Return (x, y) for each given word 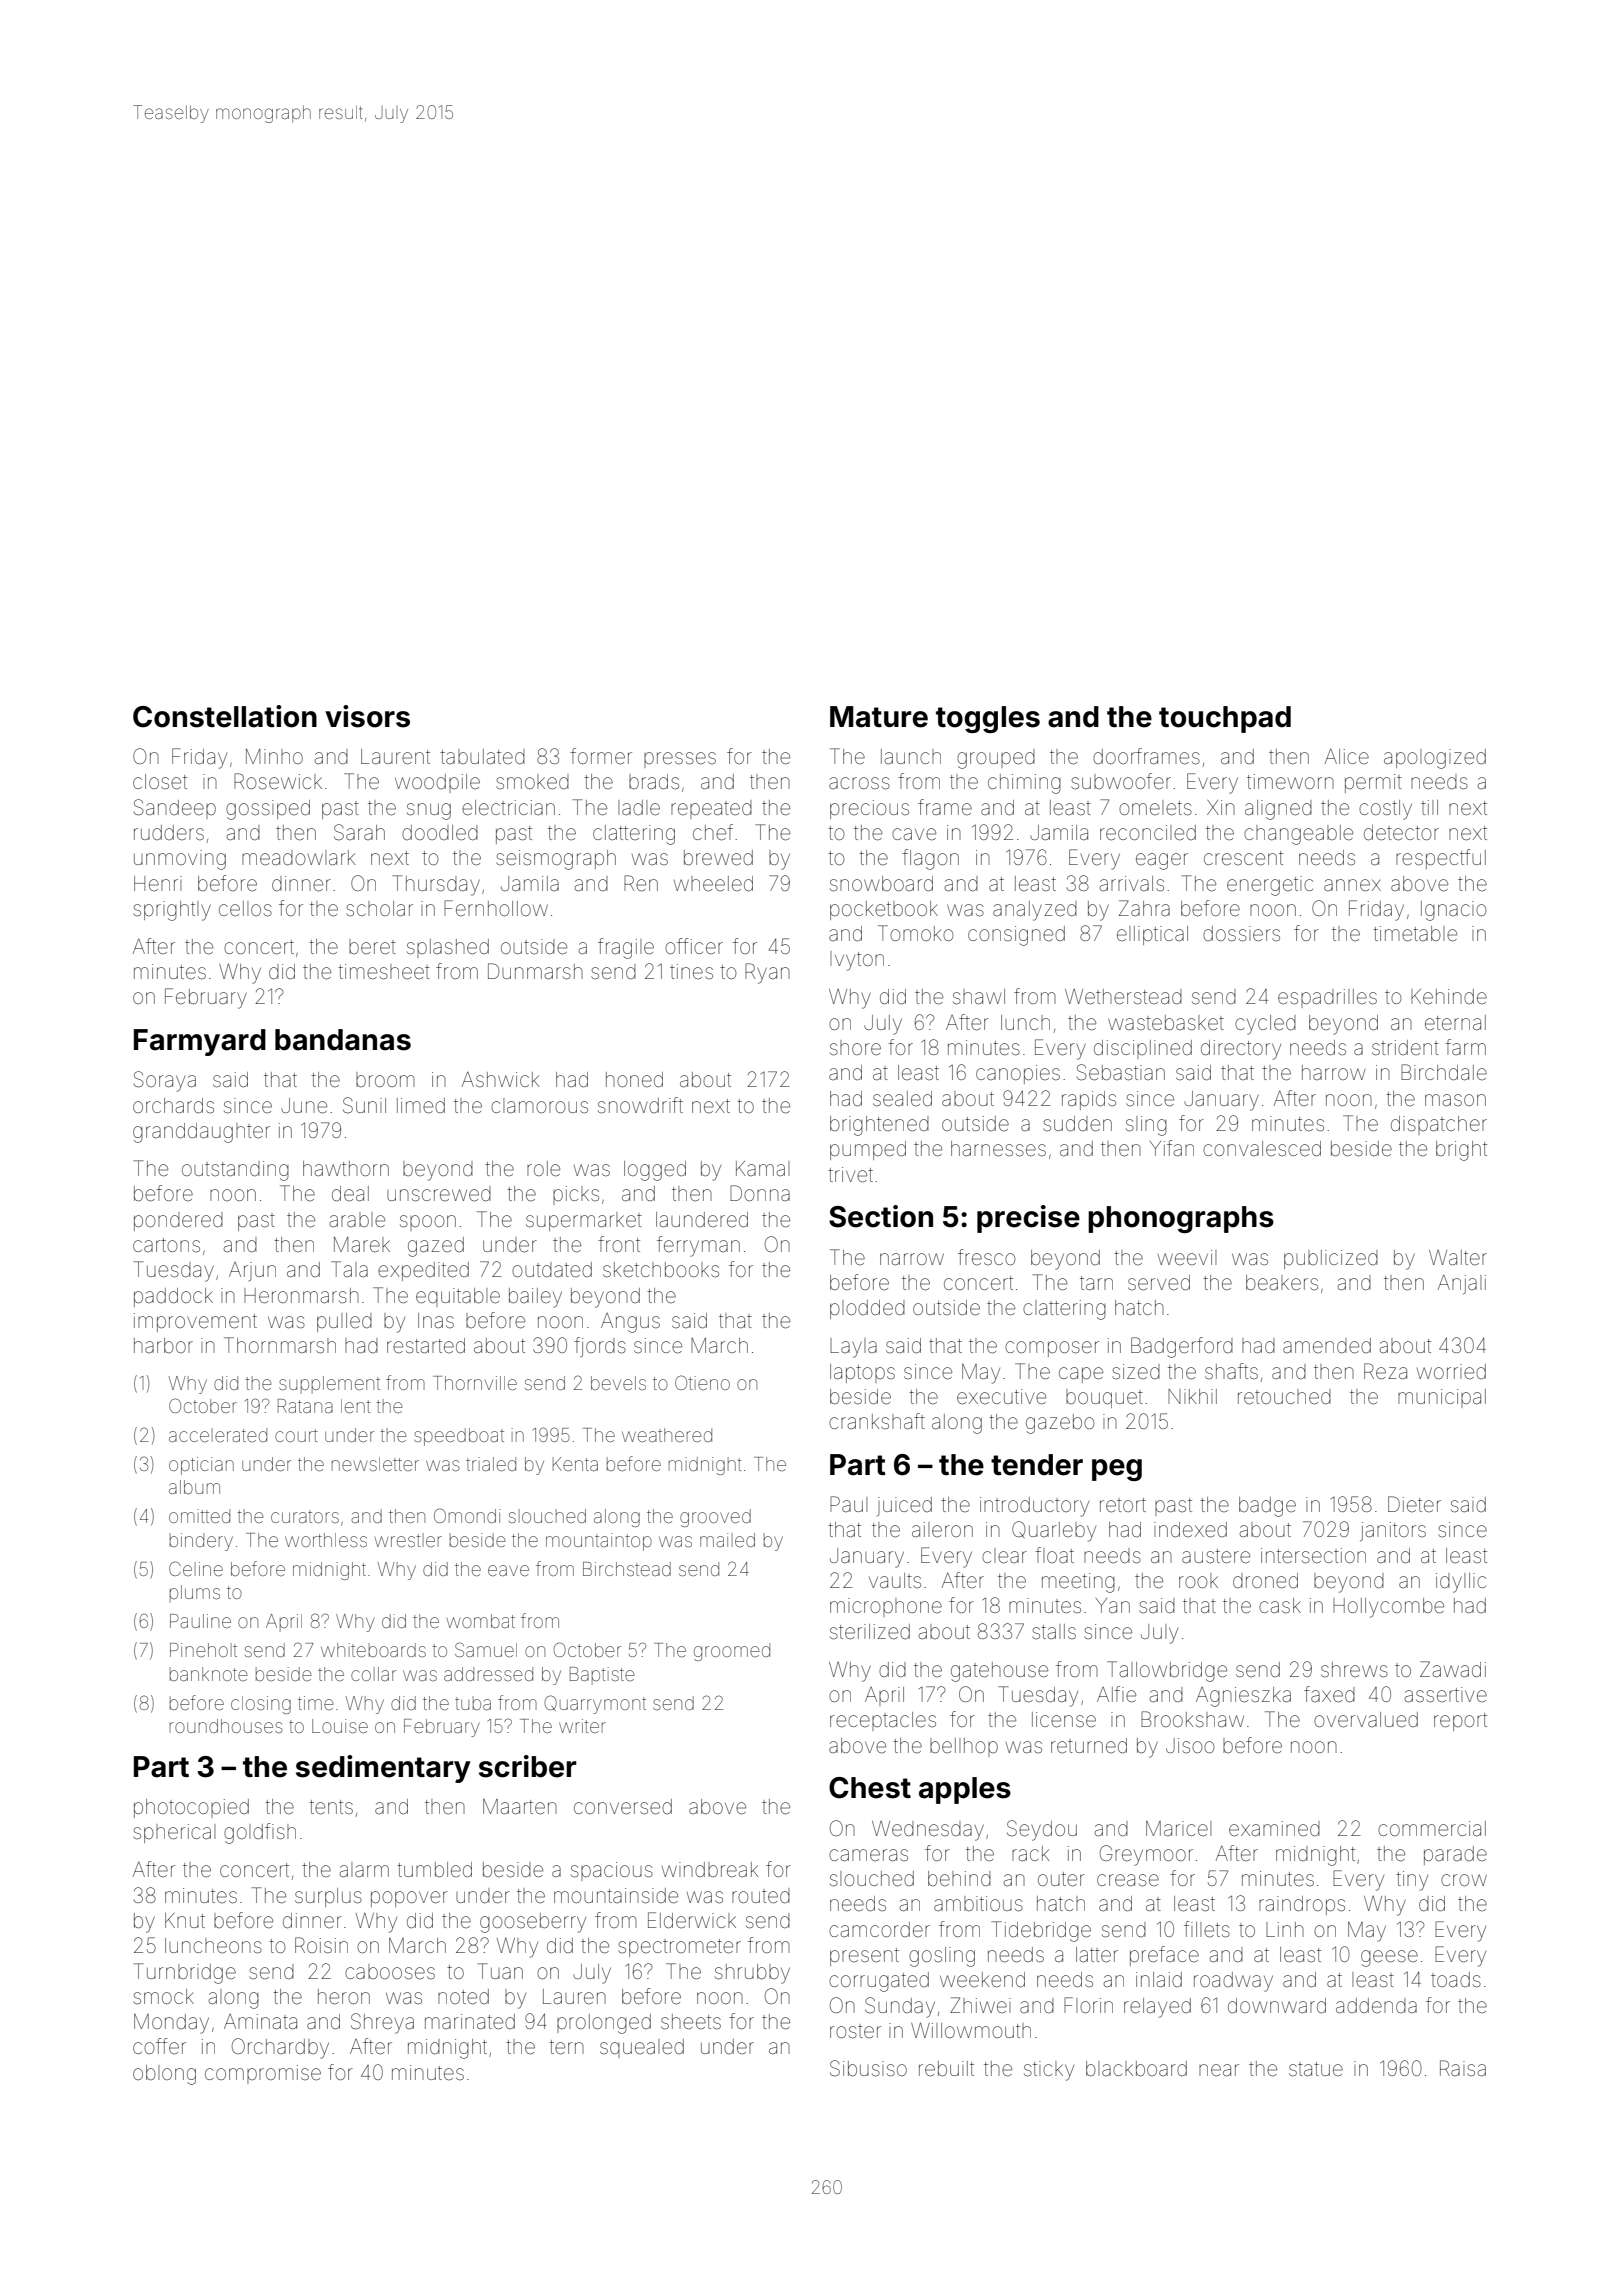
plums (195, 1594)
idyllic (1461, 1583)
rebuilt (946, 2069)
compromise (263, 2074)
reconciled (1148, 833)
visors (367, 716)
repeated (711, 809)
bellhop (964, 1747)
